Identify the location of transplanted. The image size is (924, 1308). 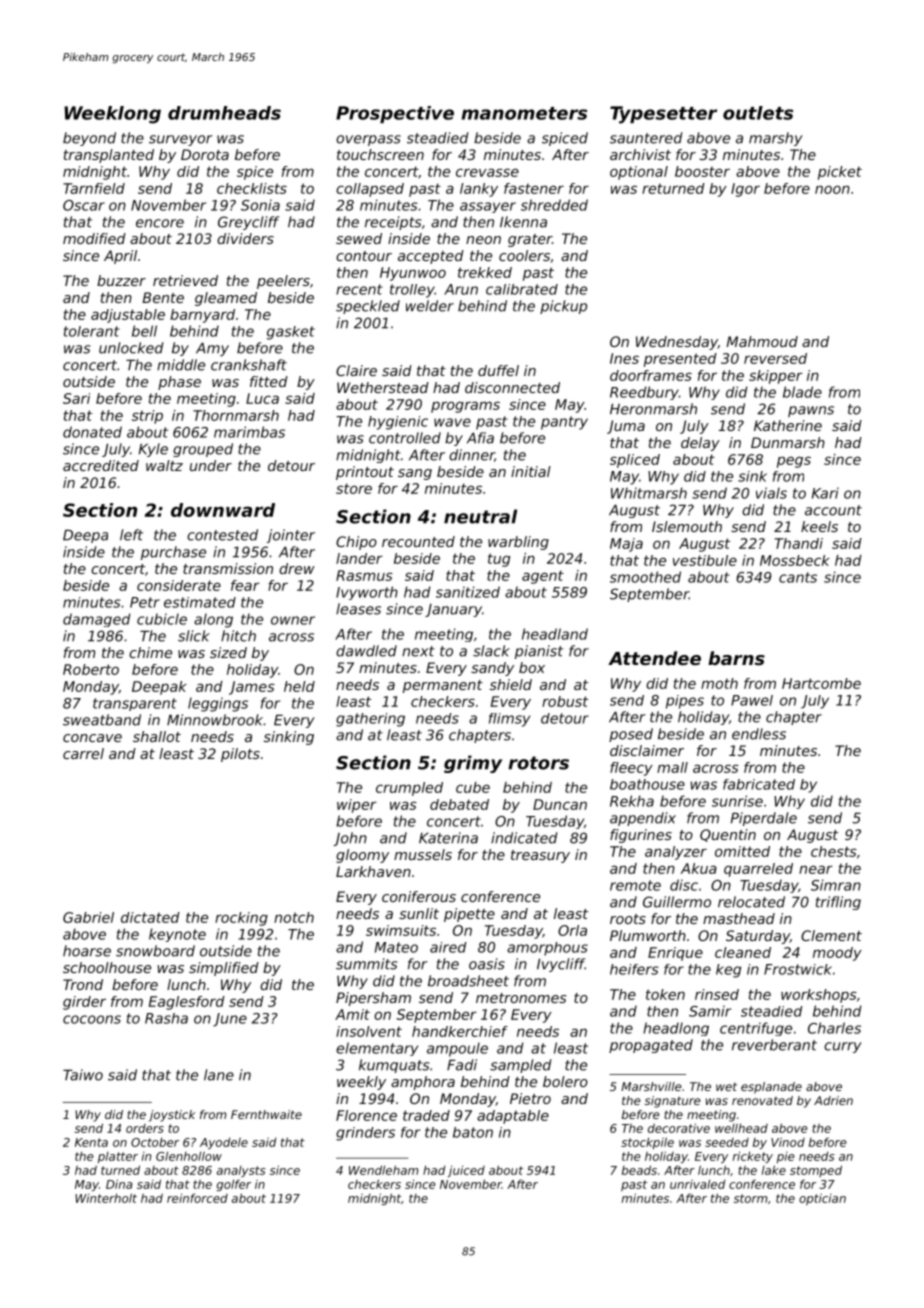
(109, 156).
